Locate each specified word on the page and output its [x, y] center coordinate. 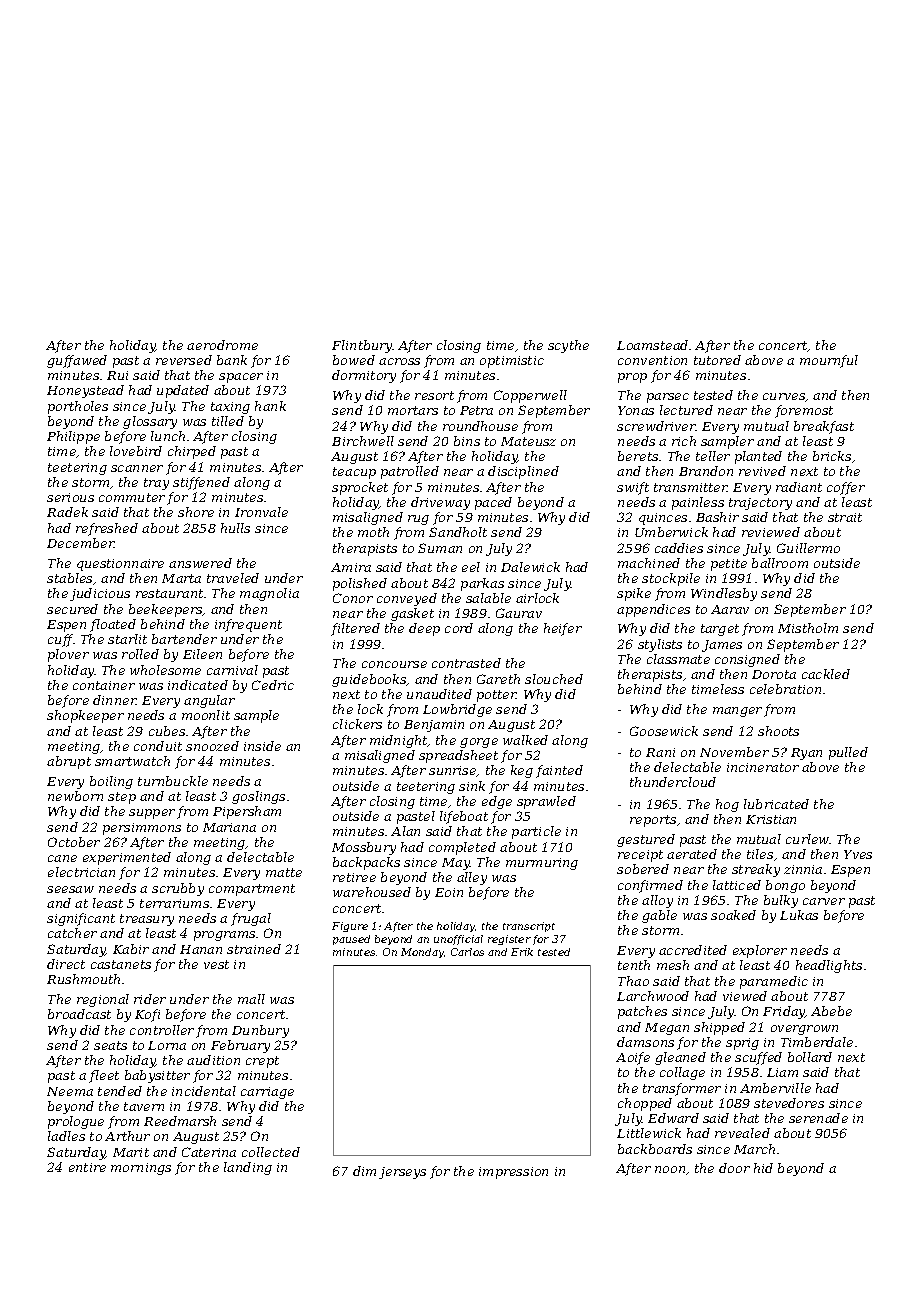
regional [103, 1000]
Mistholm [808, 628]
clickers [357, 724]
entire [87, 1167]
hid [763, 1168]
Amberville [775, 1088]
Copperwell [530, 396]
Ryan [806, 754]
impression [513, 1173]
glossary [150, 422]
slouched [554, 679]
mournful [829, 361]
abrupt [69, 762]
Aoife [633, 1058]
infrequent [248, 625]
